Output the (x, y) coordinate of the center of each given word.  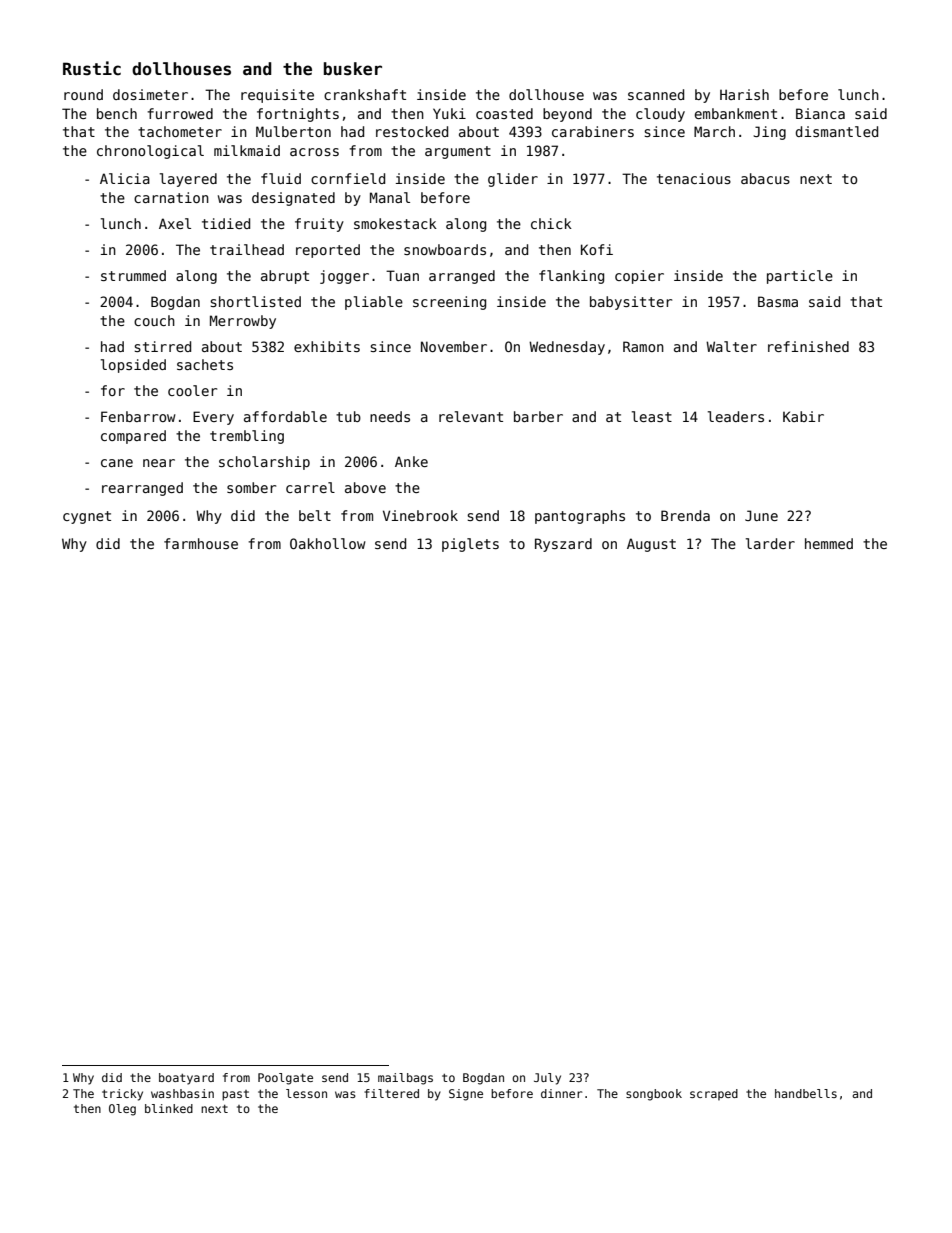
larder (770, 543)
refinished (808, 346)
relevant (471, 416)
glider (513, 180)
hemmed (829, 543)
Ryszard (563, 545)
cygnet (87, 517)
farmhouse (201, 543)
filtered (391, 1093)
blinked (169, 1108)
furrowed (180, 113)
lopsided (133, 366)
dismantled (837, 131)
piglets (470, 545)
